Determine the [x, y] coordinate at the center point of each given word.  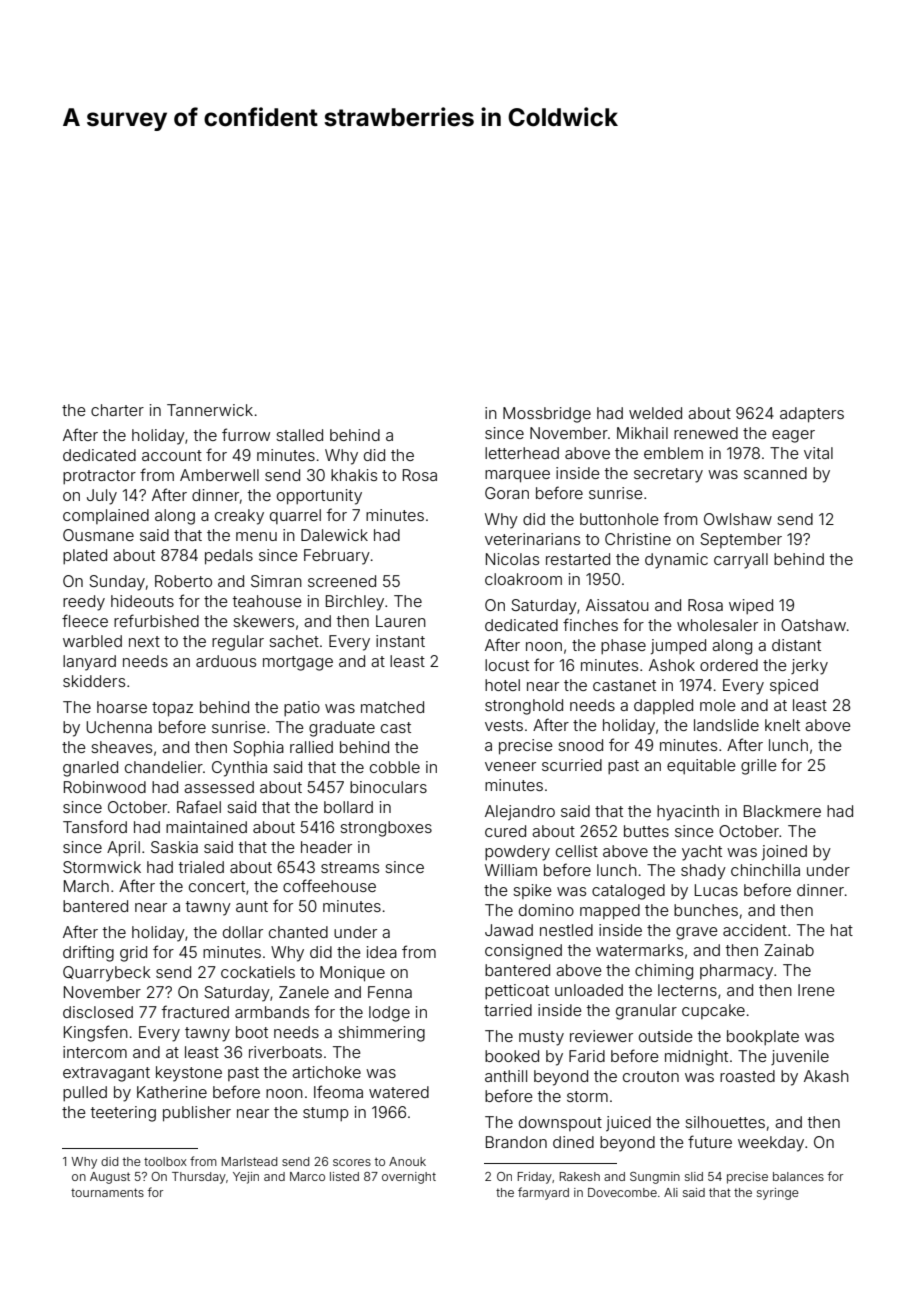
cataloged [628, 892]
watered [399, 1092]
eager [793, 436]
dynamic [676, 561]
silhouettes [725, 1122]
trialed [201, 867]
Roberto [183, 581]
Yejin [246, 1178]
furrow [246, 434]
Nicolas [512, 559]
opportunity [319, 497]
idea [382, 952]
